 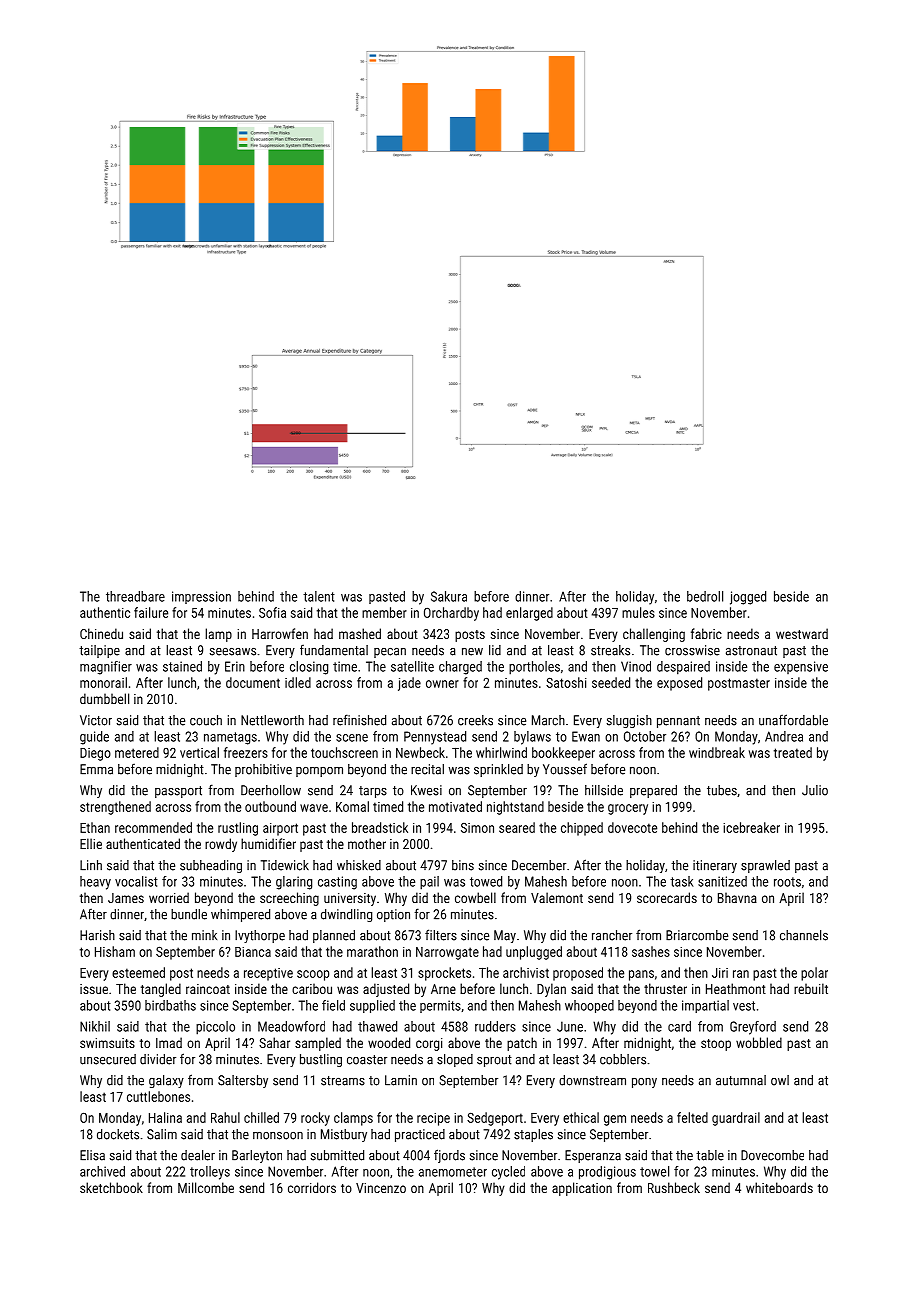 I want to click on subheading, so click(x=211, y=866).
